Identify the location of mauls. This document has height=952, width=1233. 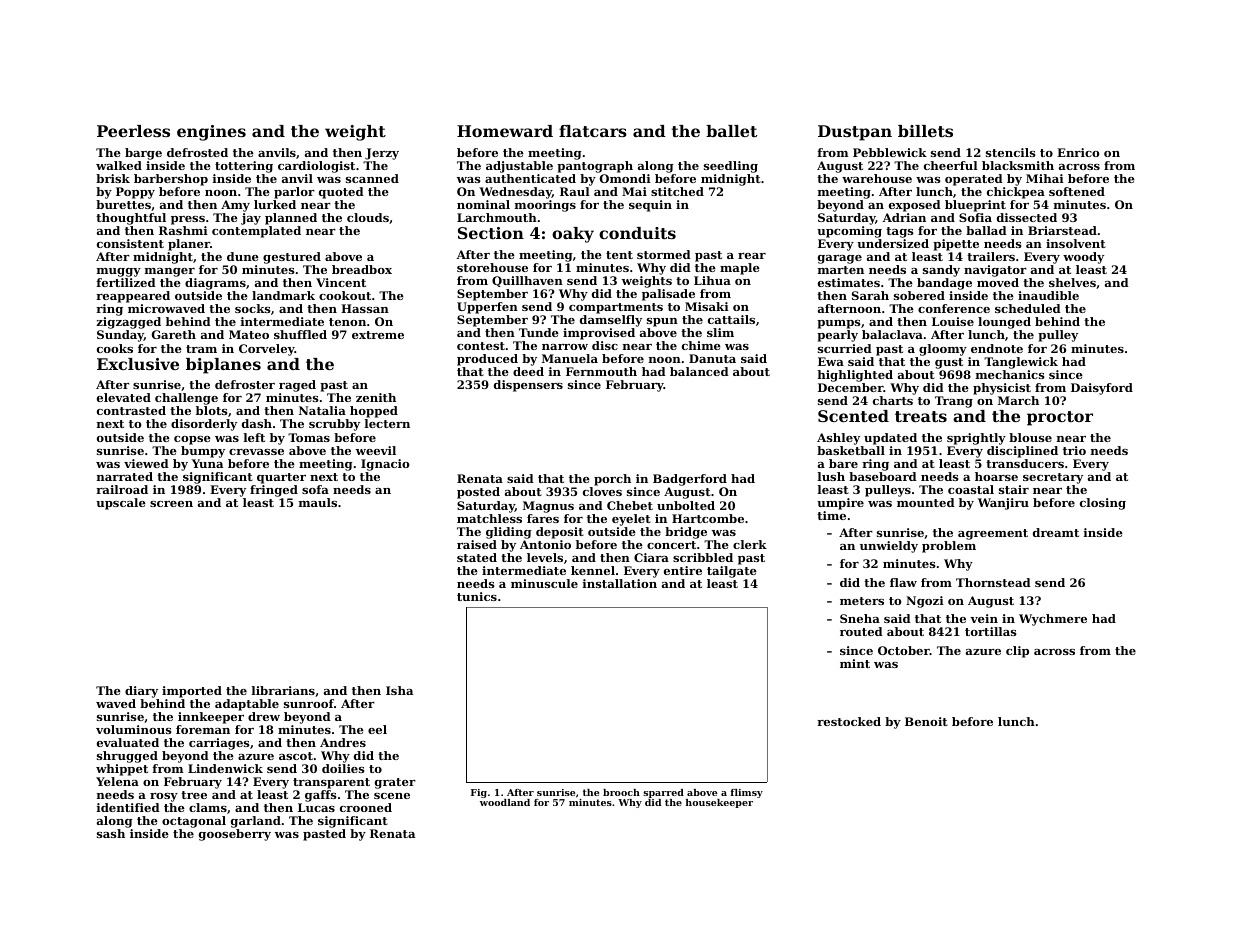
(318, 502).
